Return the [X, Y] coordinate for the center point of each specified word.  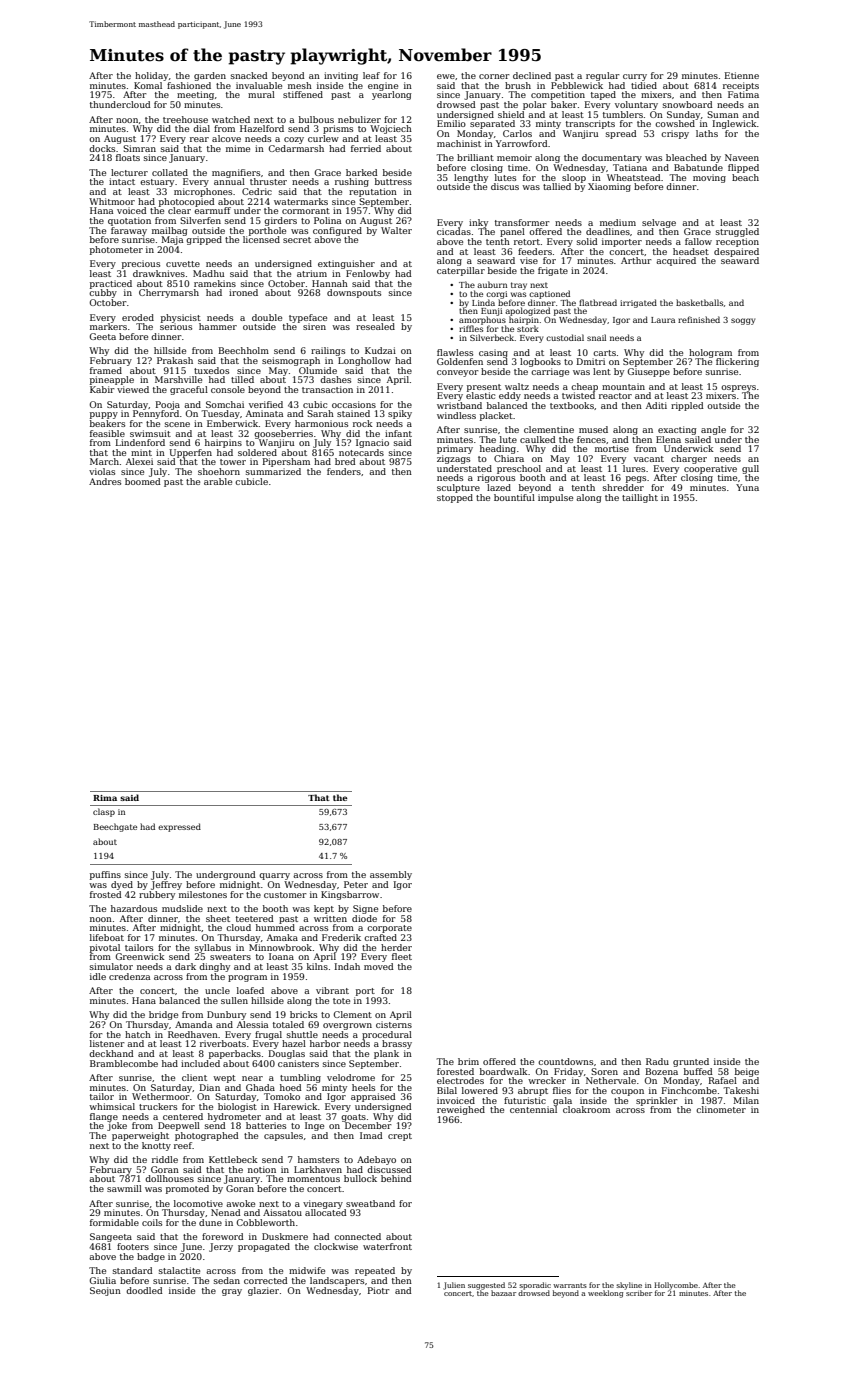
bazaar [503, 1293]
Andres [105, 481]
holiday [151, 76]
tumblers [623, 114]
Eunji [491, 312]
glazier [263, 1291]
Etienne [742, 75]
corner [494, 76]
